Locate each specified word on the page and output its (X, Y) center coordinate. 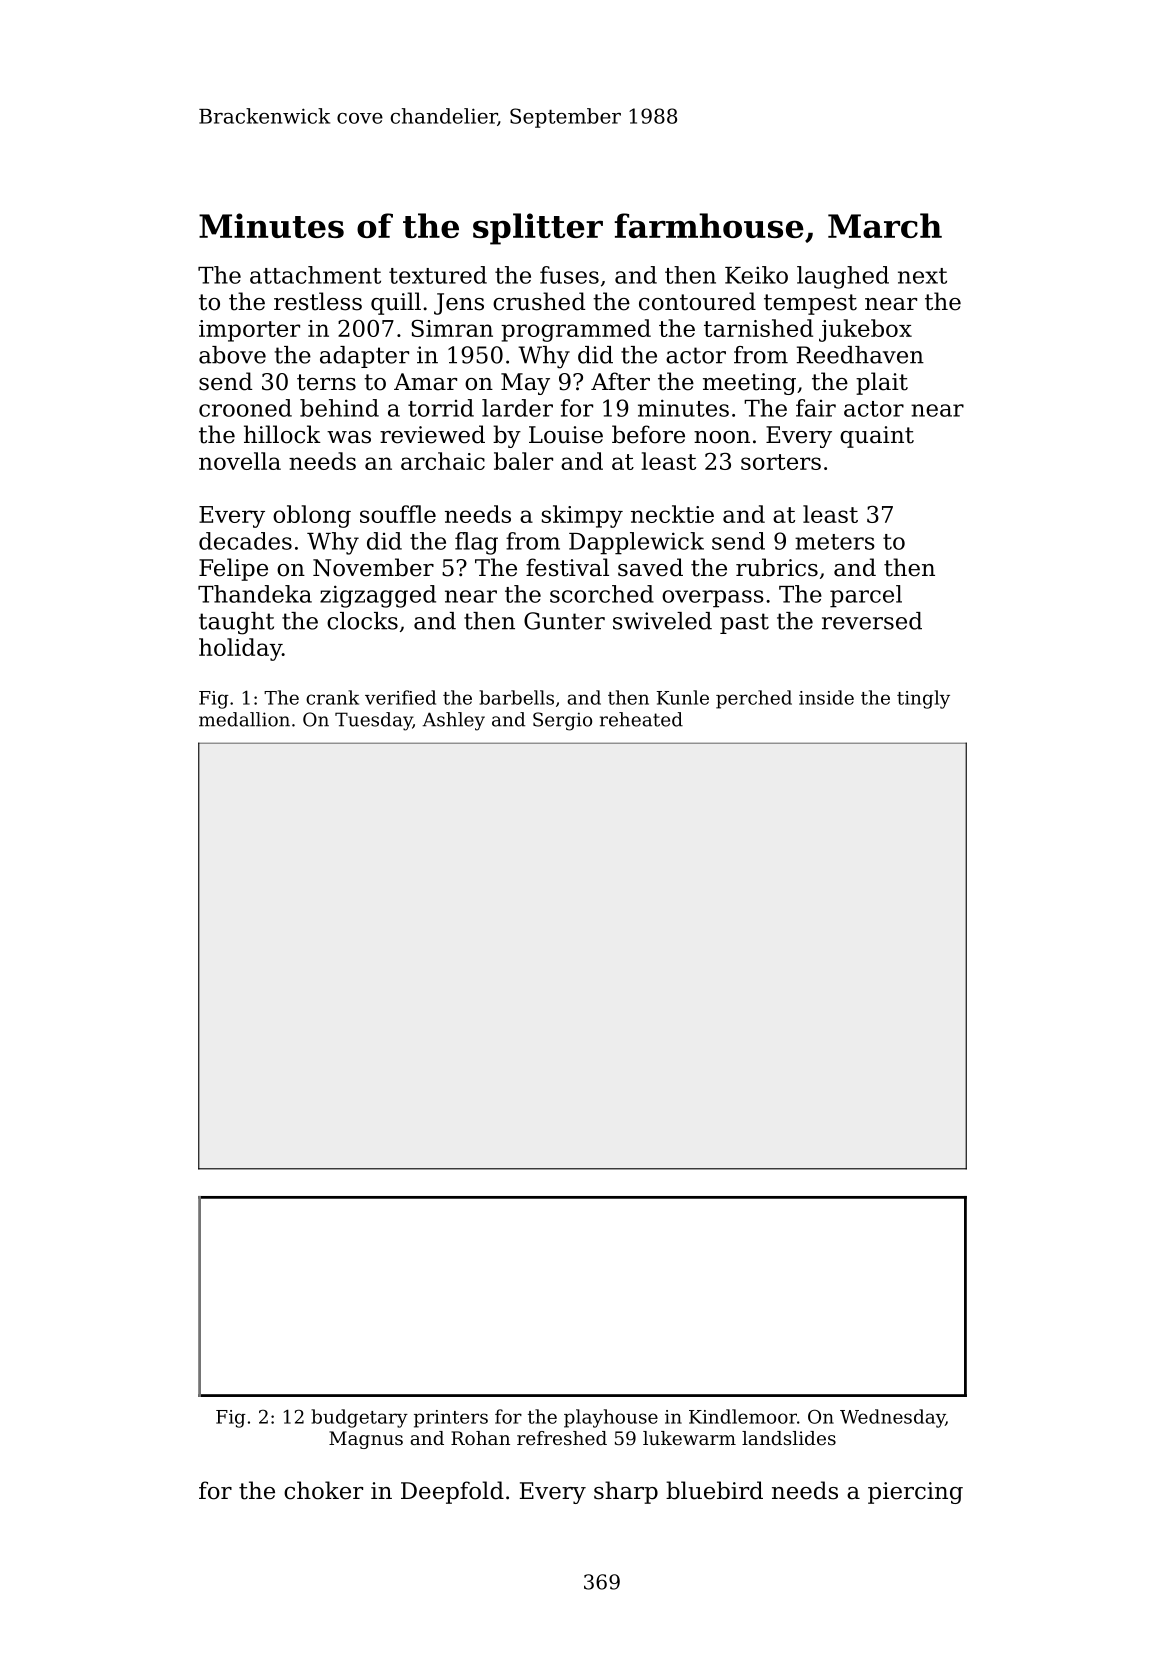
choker (323, 1490)
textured (438, 275)
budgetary (359, 1418)
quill (396, 303)
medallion (244, 719)
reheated (641, 719)
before (648, 434)
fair (816, 408)
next (922, 276)
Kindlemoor (743, 1416)
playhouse (611, 1418)
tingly (923, 699)
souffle (398, 514)
